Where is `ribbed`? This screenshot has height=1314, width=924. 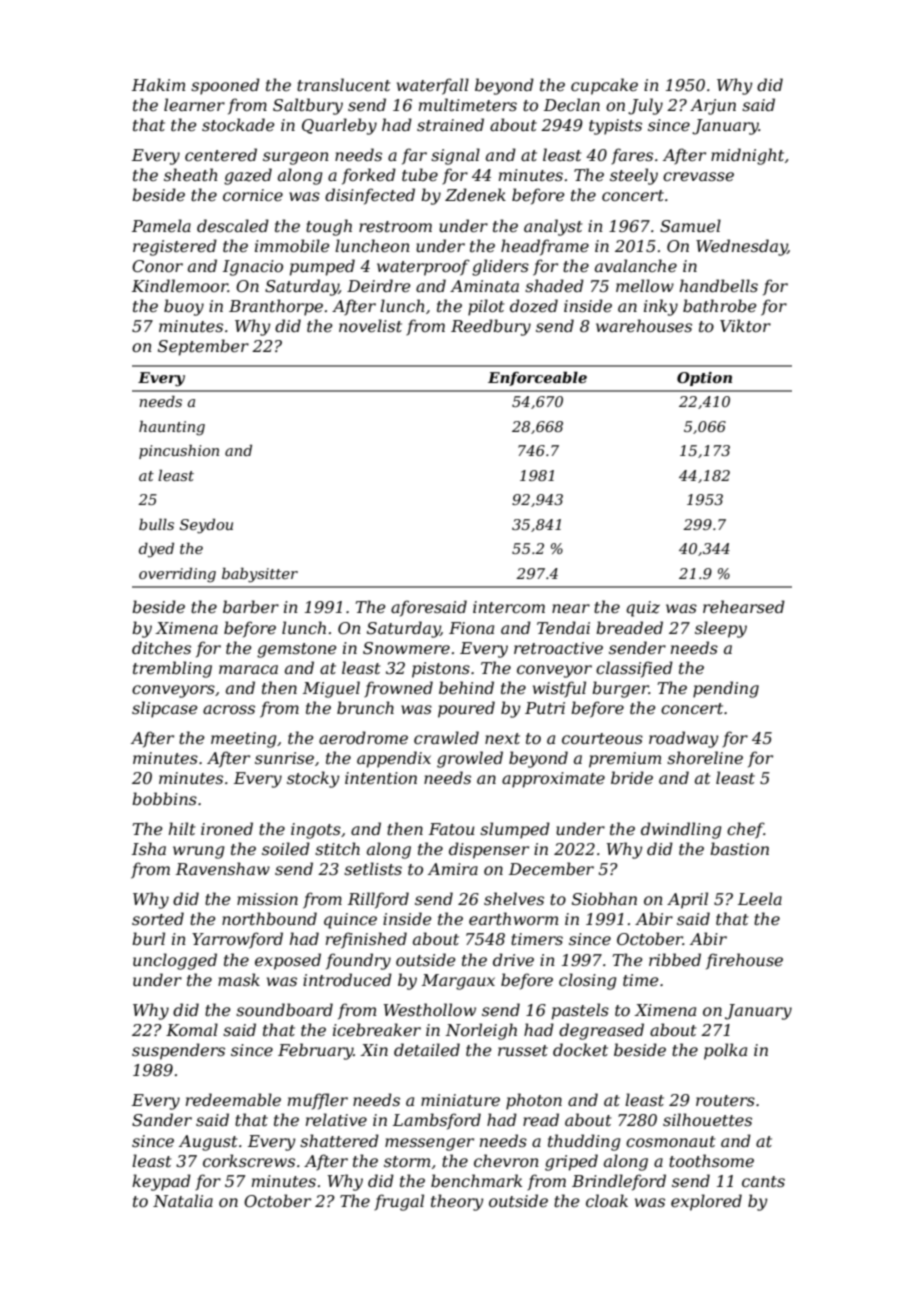 ribbed is located at coordinates (675, 959).
